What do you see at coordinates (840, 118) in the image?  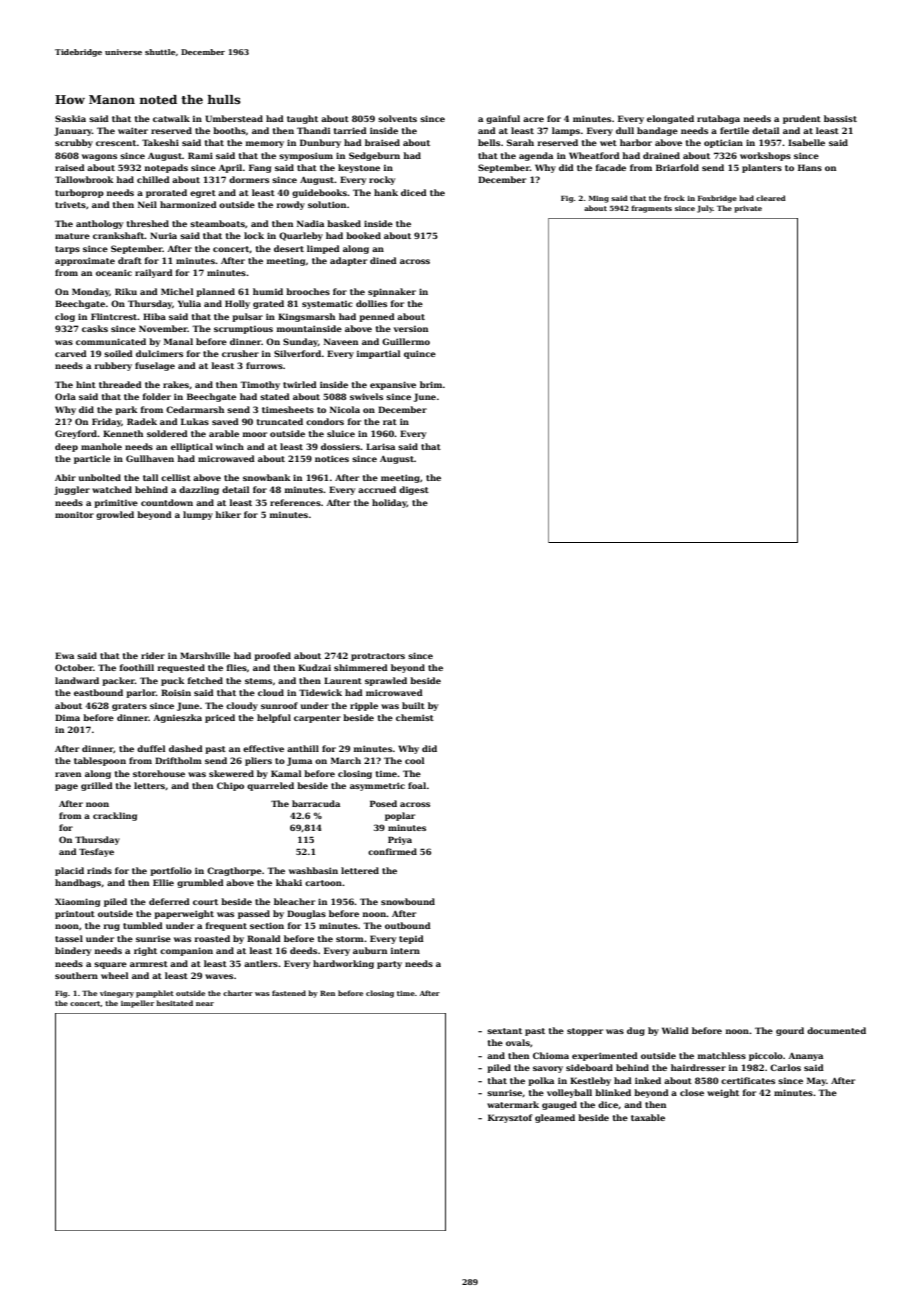 I see `bassist` at bounding box center [840, 118].
